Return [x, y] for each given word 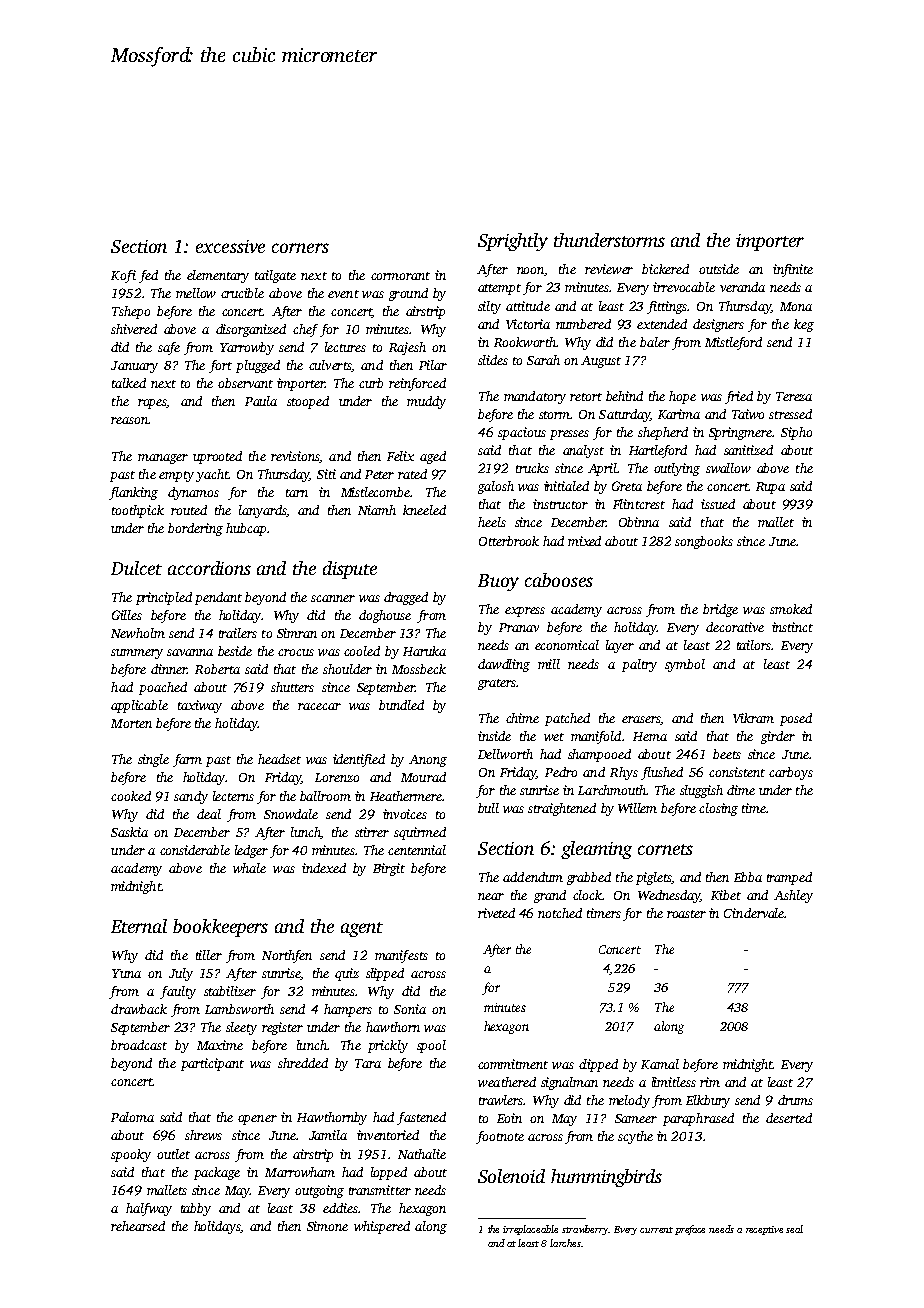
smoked [791, 609]
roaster [686, 914]
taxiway [200, 706]
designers [718, 325]
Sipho [796, 433]
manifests [401, 956]
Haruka [424, 651]
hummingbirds [606, 1178]
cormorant [400, 276]
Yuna [126, 973]
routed [189, 510]
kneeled [424, 510]
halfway [149, 1209]
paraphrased [698, 1119]
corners [300, 248]
